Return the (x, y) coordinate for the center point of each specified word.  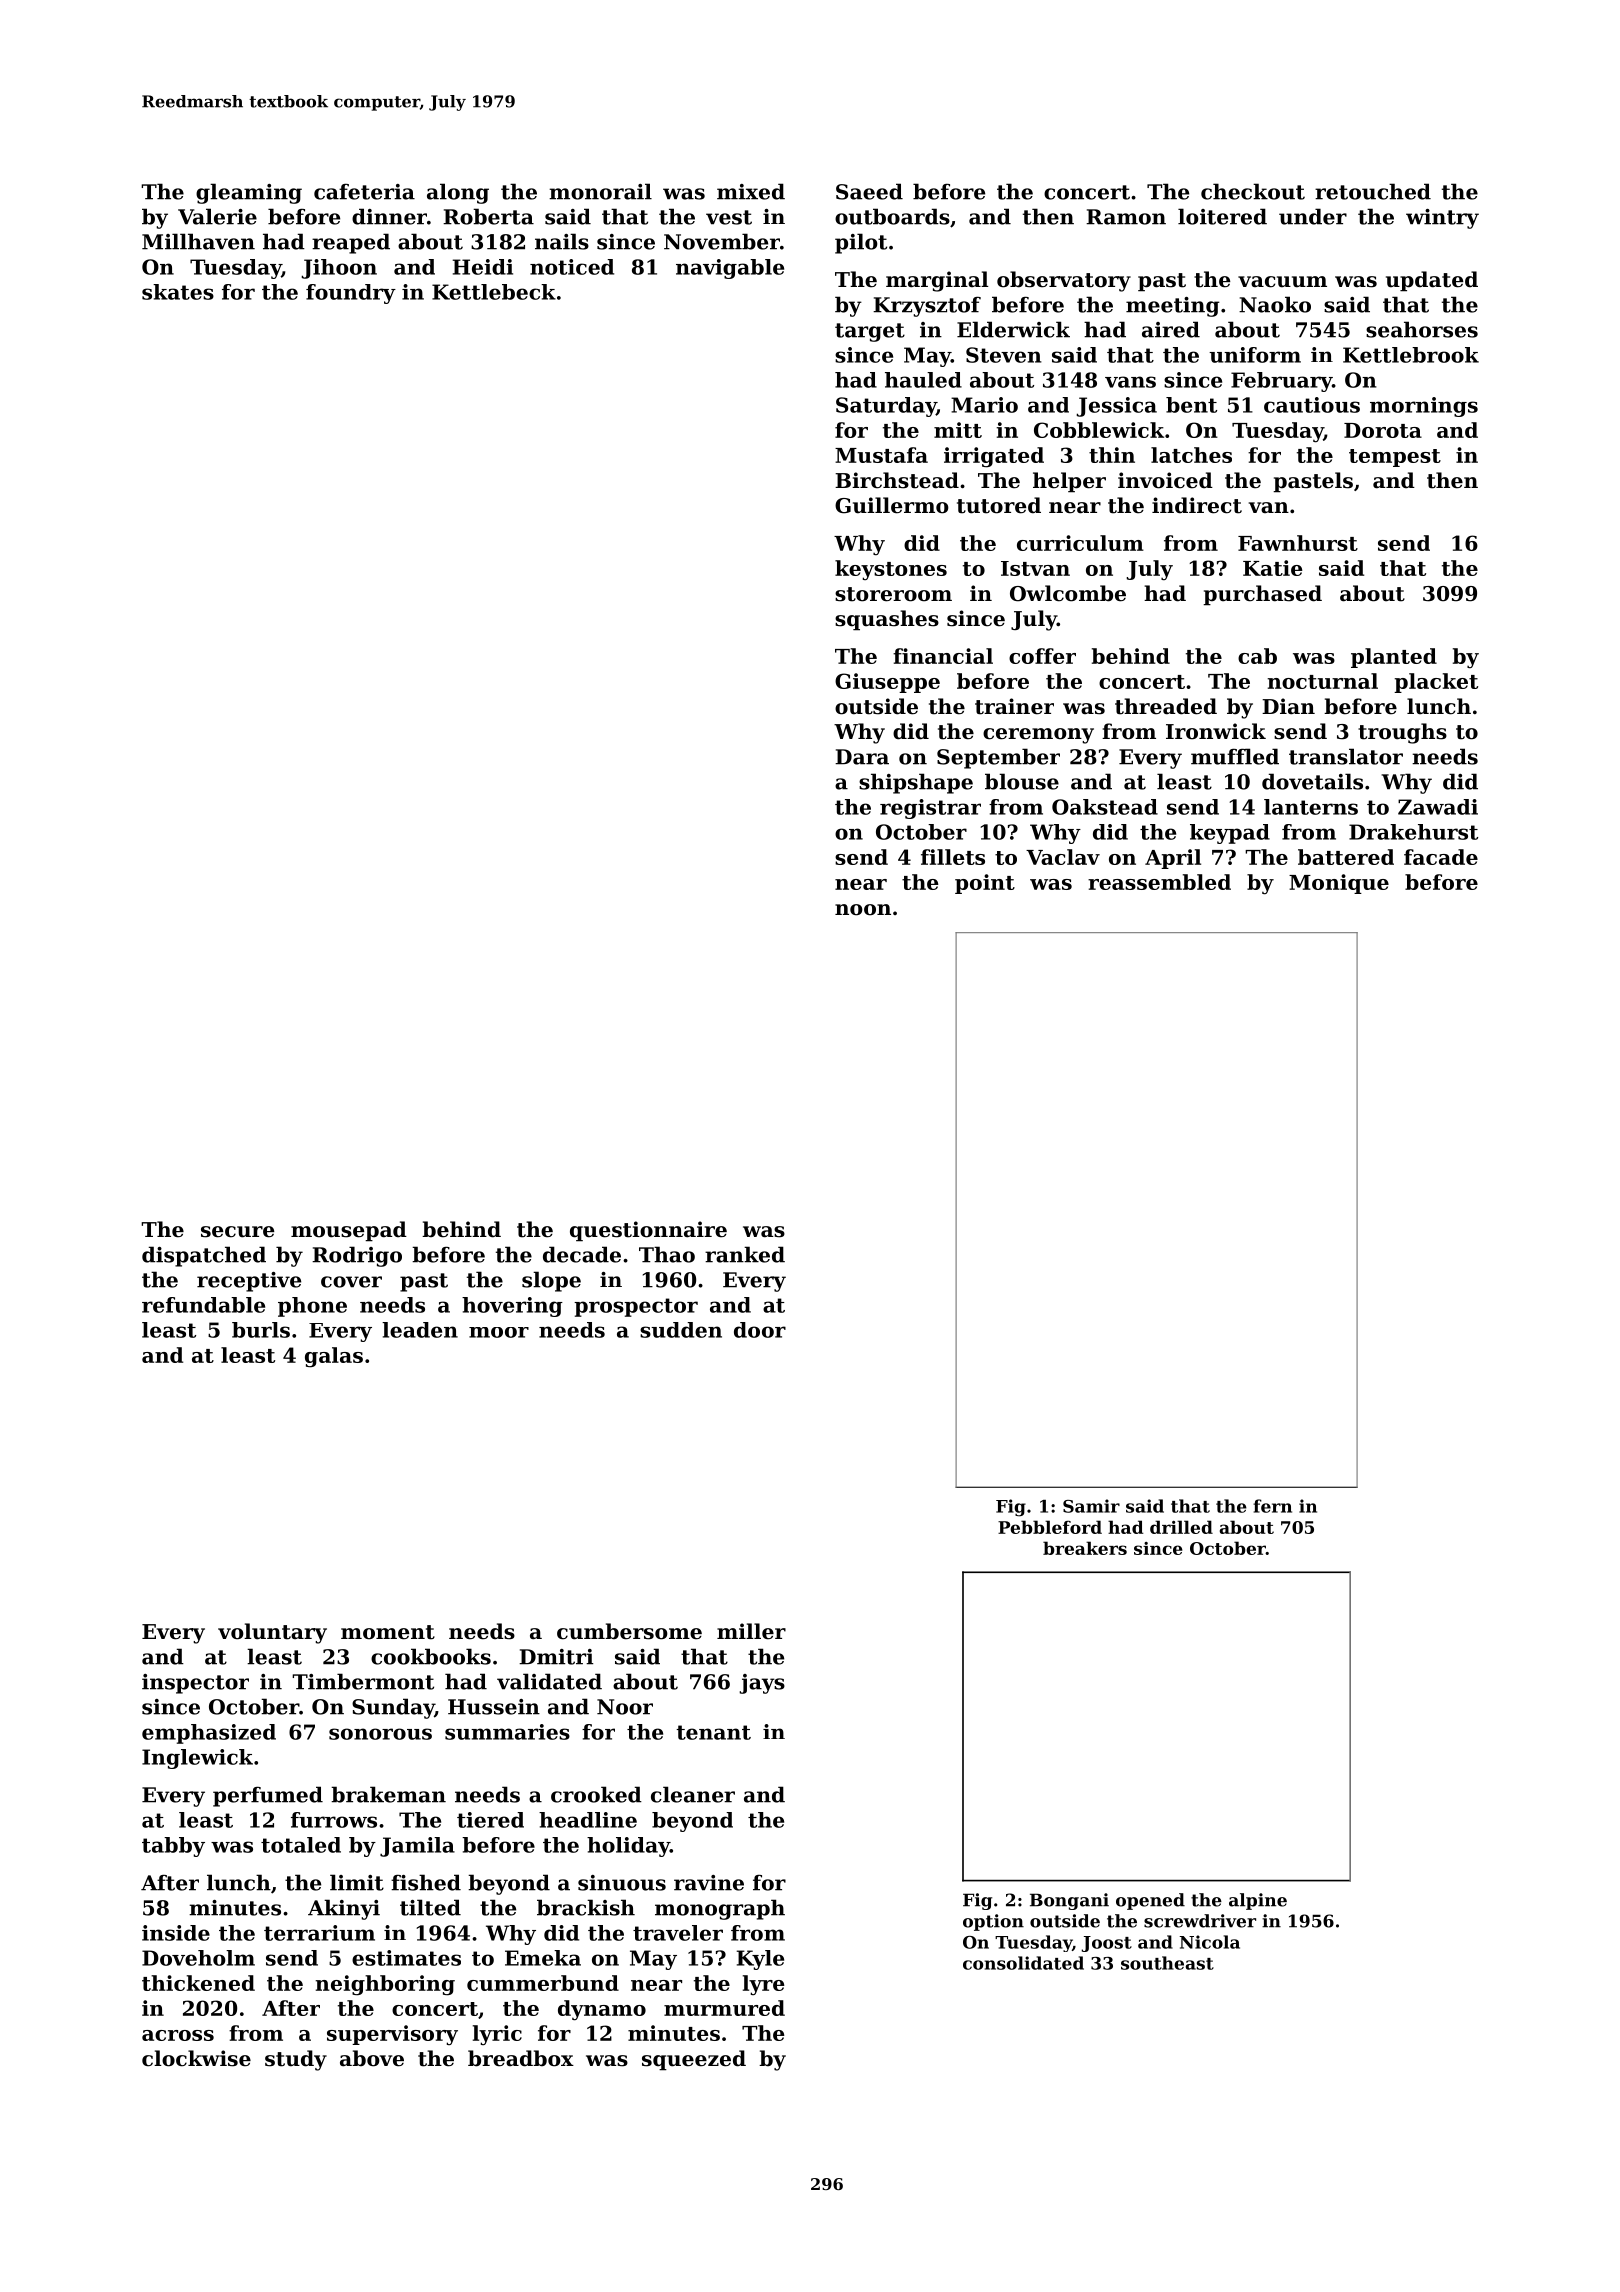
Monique (1339, 884)
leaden (420, 1330)
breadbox (521, 2058)
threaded (1166, 706)
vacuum (1282, 282)
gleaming (249, 193)
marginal (937, 281)
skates (178, 292)
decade (582, 1254)
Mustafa (881, 455)
